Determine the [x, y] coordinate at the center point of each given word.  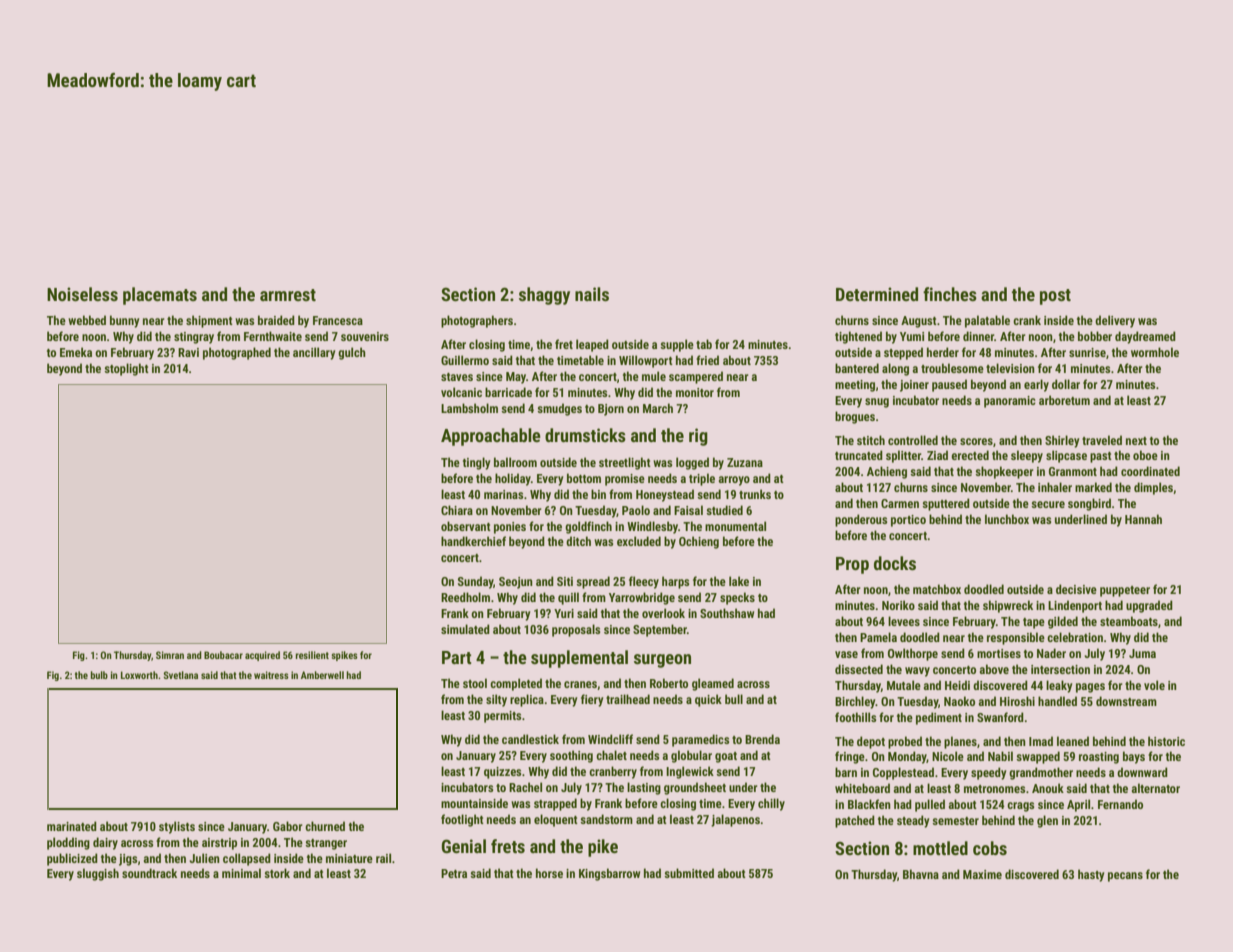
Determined [877, 294]
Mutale [904, 685]
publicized [72, 859]
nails [592, 294]
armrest [288, 295]
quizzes [502, 773]
